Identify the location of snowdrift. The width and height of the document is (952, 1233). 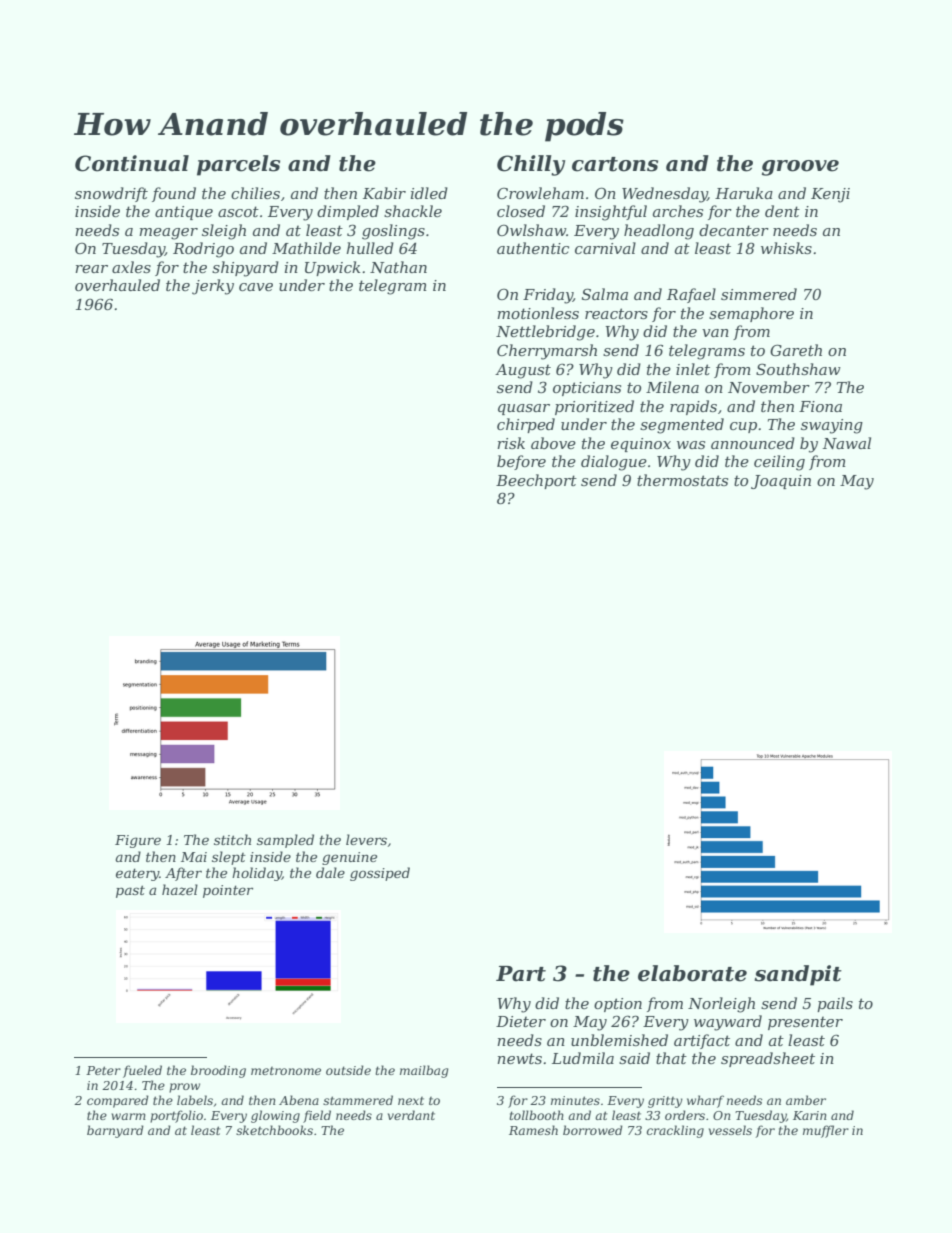
(111, 194).
